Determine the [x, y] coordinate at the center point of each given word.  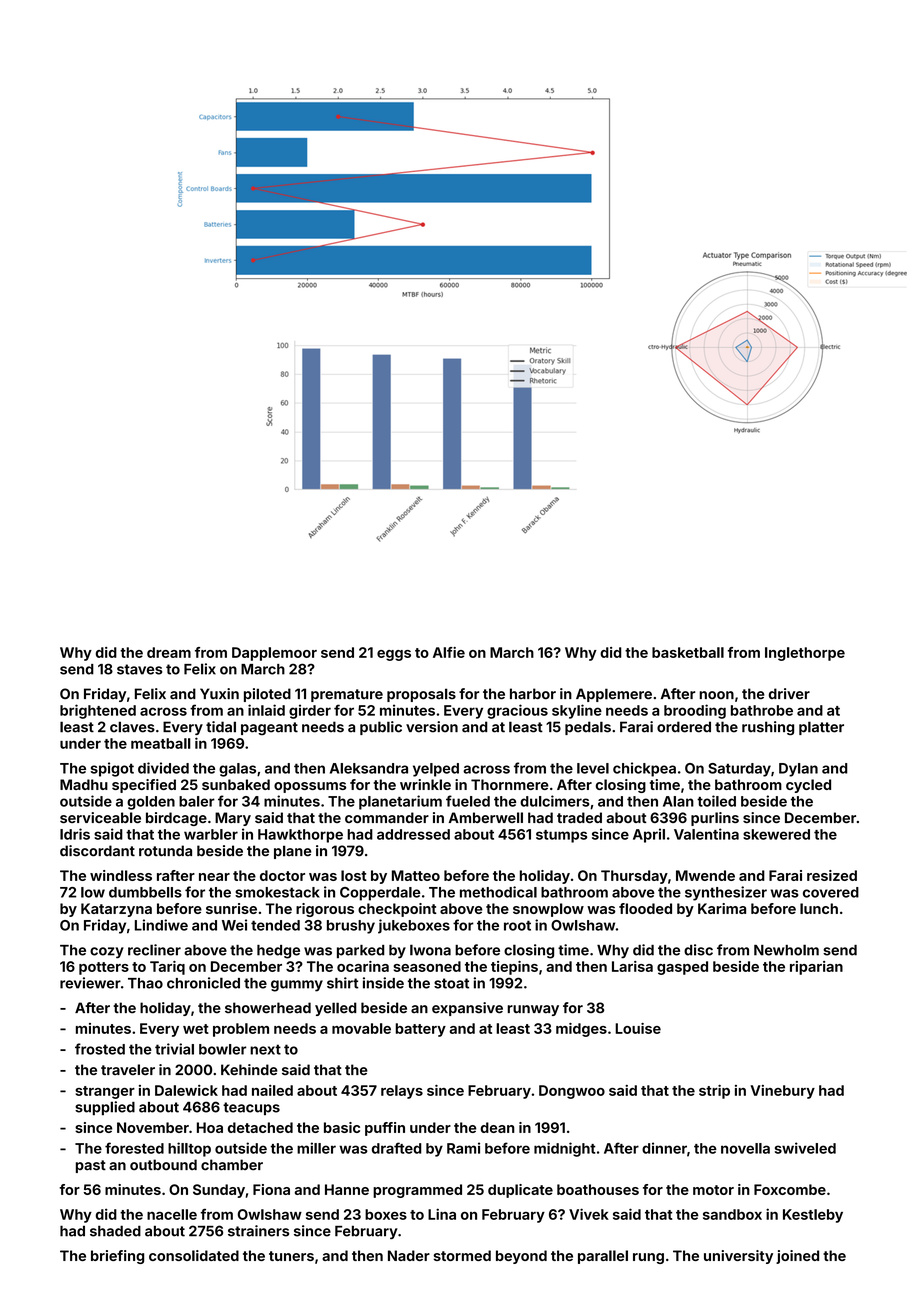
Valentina [706, 834]
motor [713, 1190]
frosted [100, 1049]
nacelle [172, 1214]
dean [497, 1127]
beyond [521, 1257]
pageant [269, 728]
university [738, 1257]
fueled [468, 801]
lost [354, 875]
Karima [722, 908]
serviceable [100, 817]
